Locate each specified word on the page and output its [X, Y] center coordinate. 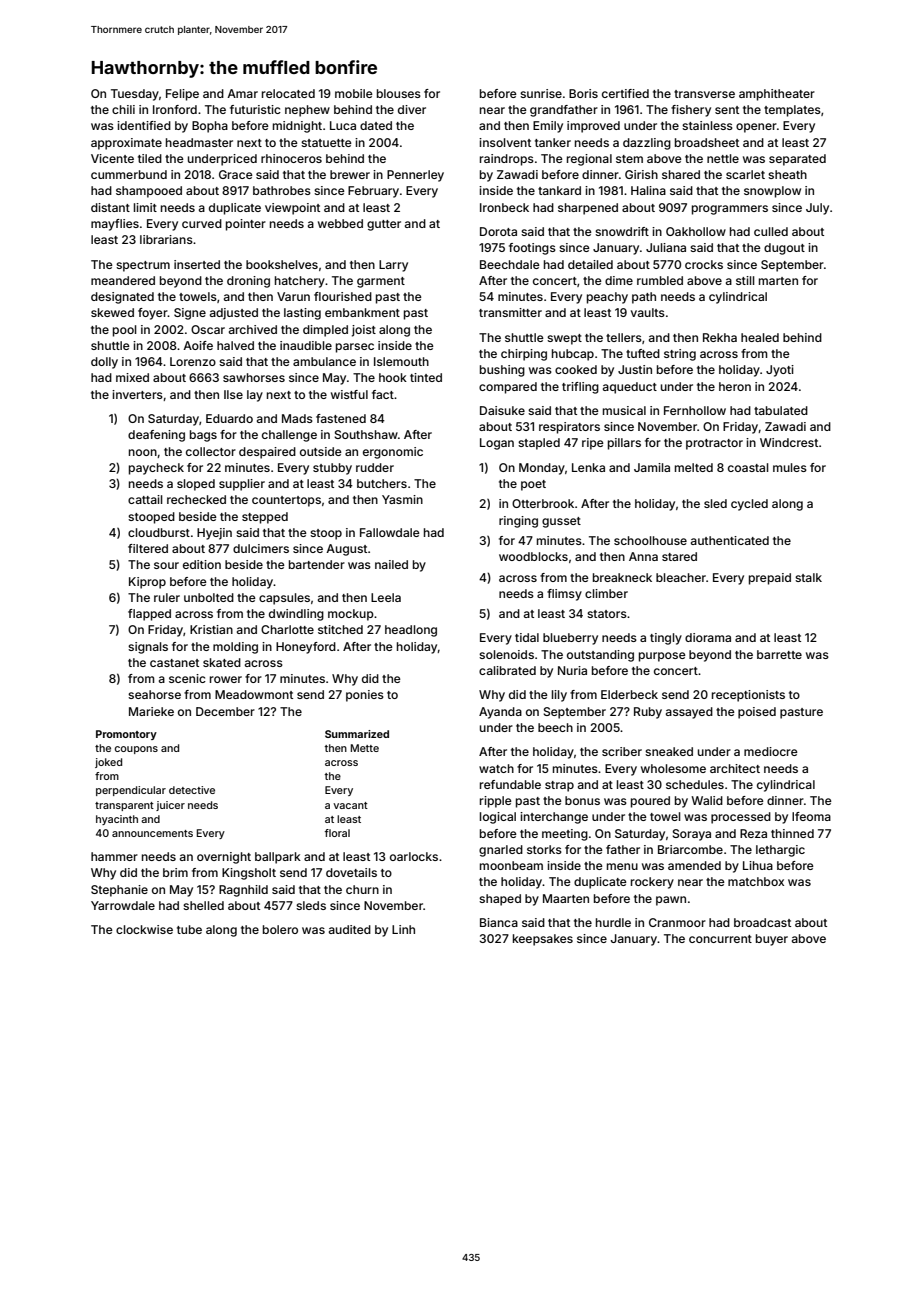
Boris [583, 93]
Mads [297, 418]
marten [778, 281]
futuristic [255, 109]
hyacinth [117, 820]
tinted [426, 377]
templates [792, 111]
